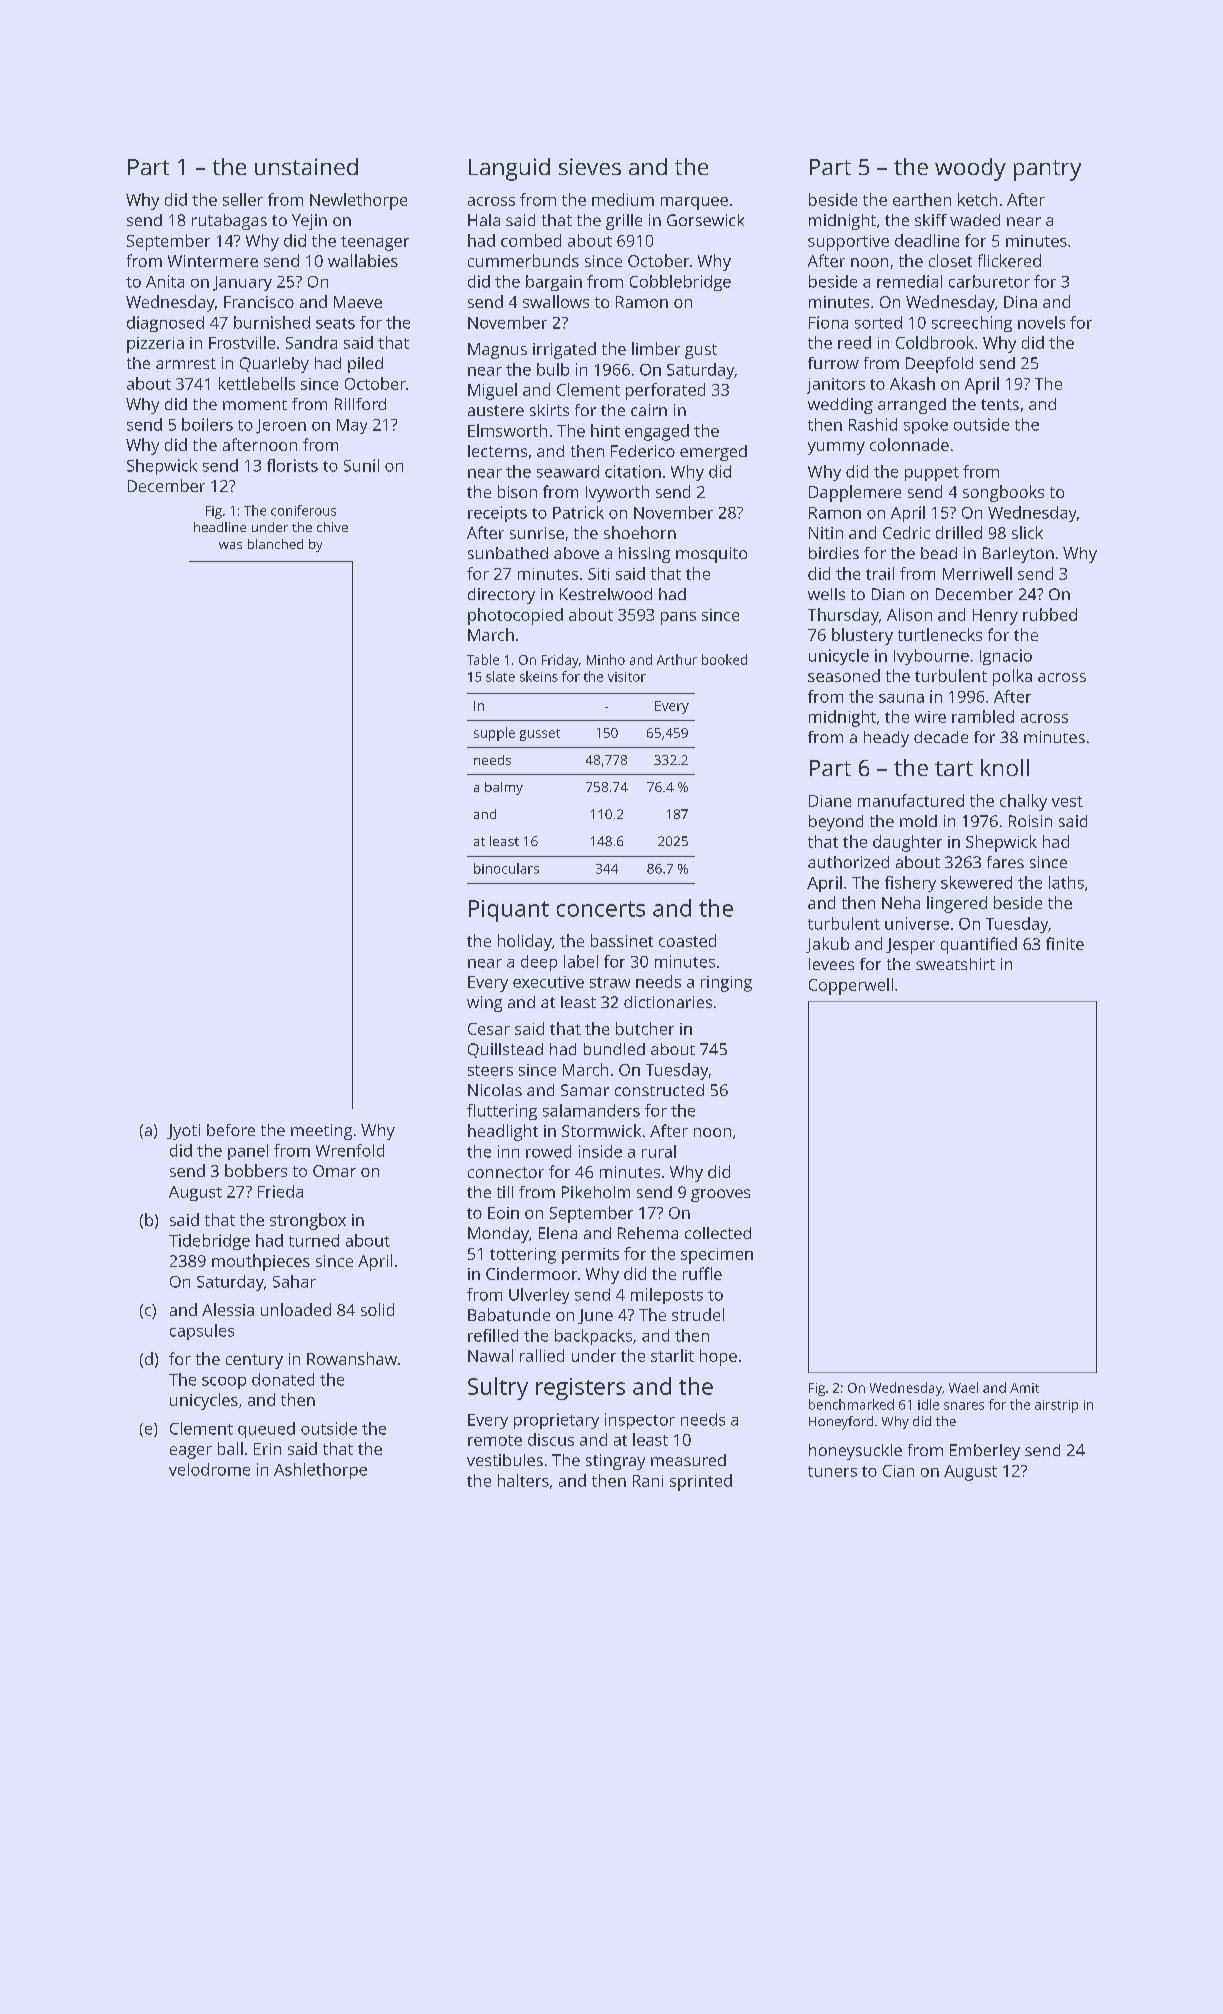 The image size is (1223, 2014). Describe the element at coordinates (1047, 170) in the screenshot. I see `pantry` at that location.
